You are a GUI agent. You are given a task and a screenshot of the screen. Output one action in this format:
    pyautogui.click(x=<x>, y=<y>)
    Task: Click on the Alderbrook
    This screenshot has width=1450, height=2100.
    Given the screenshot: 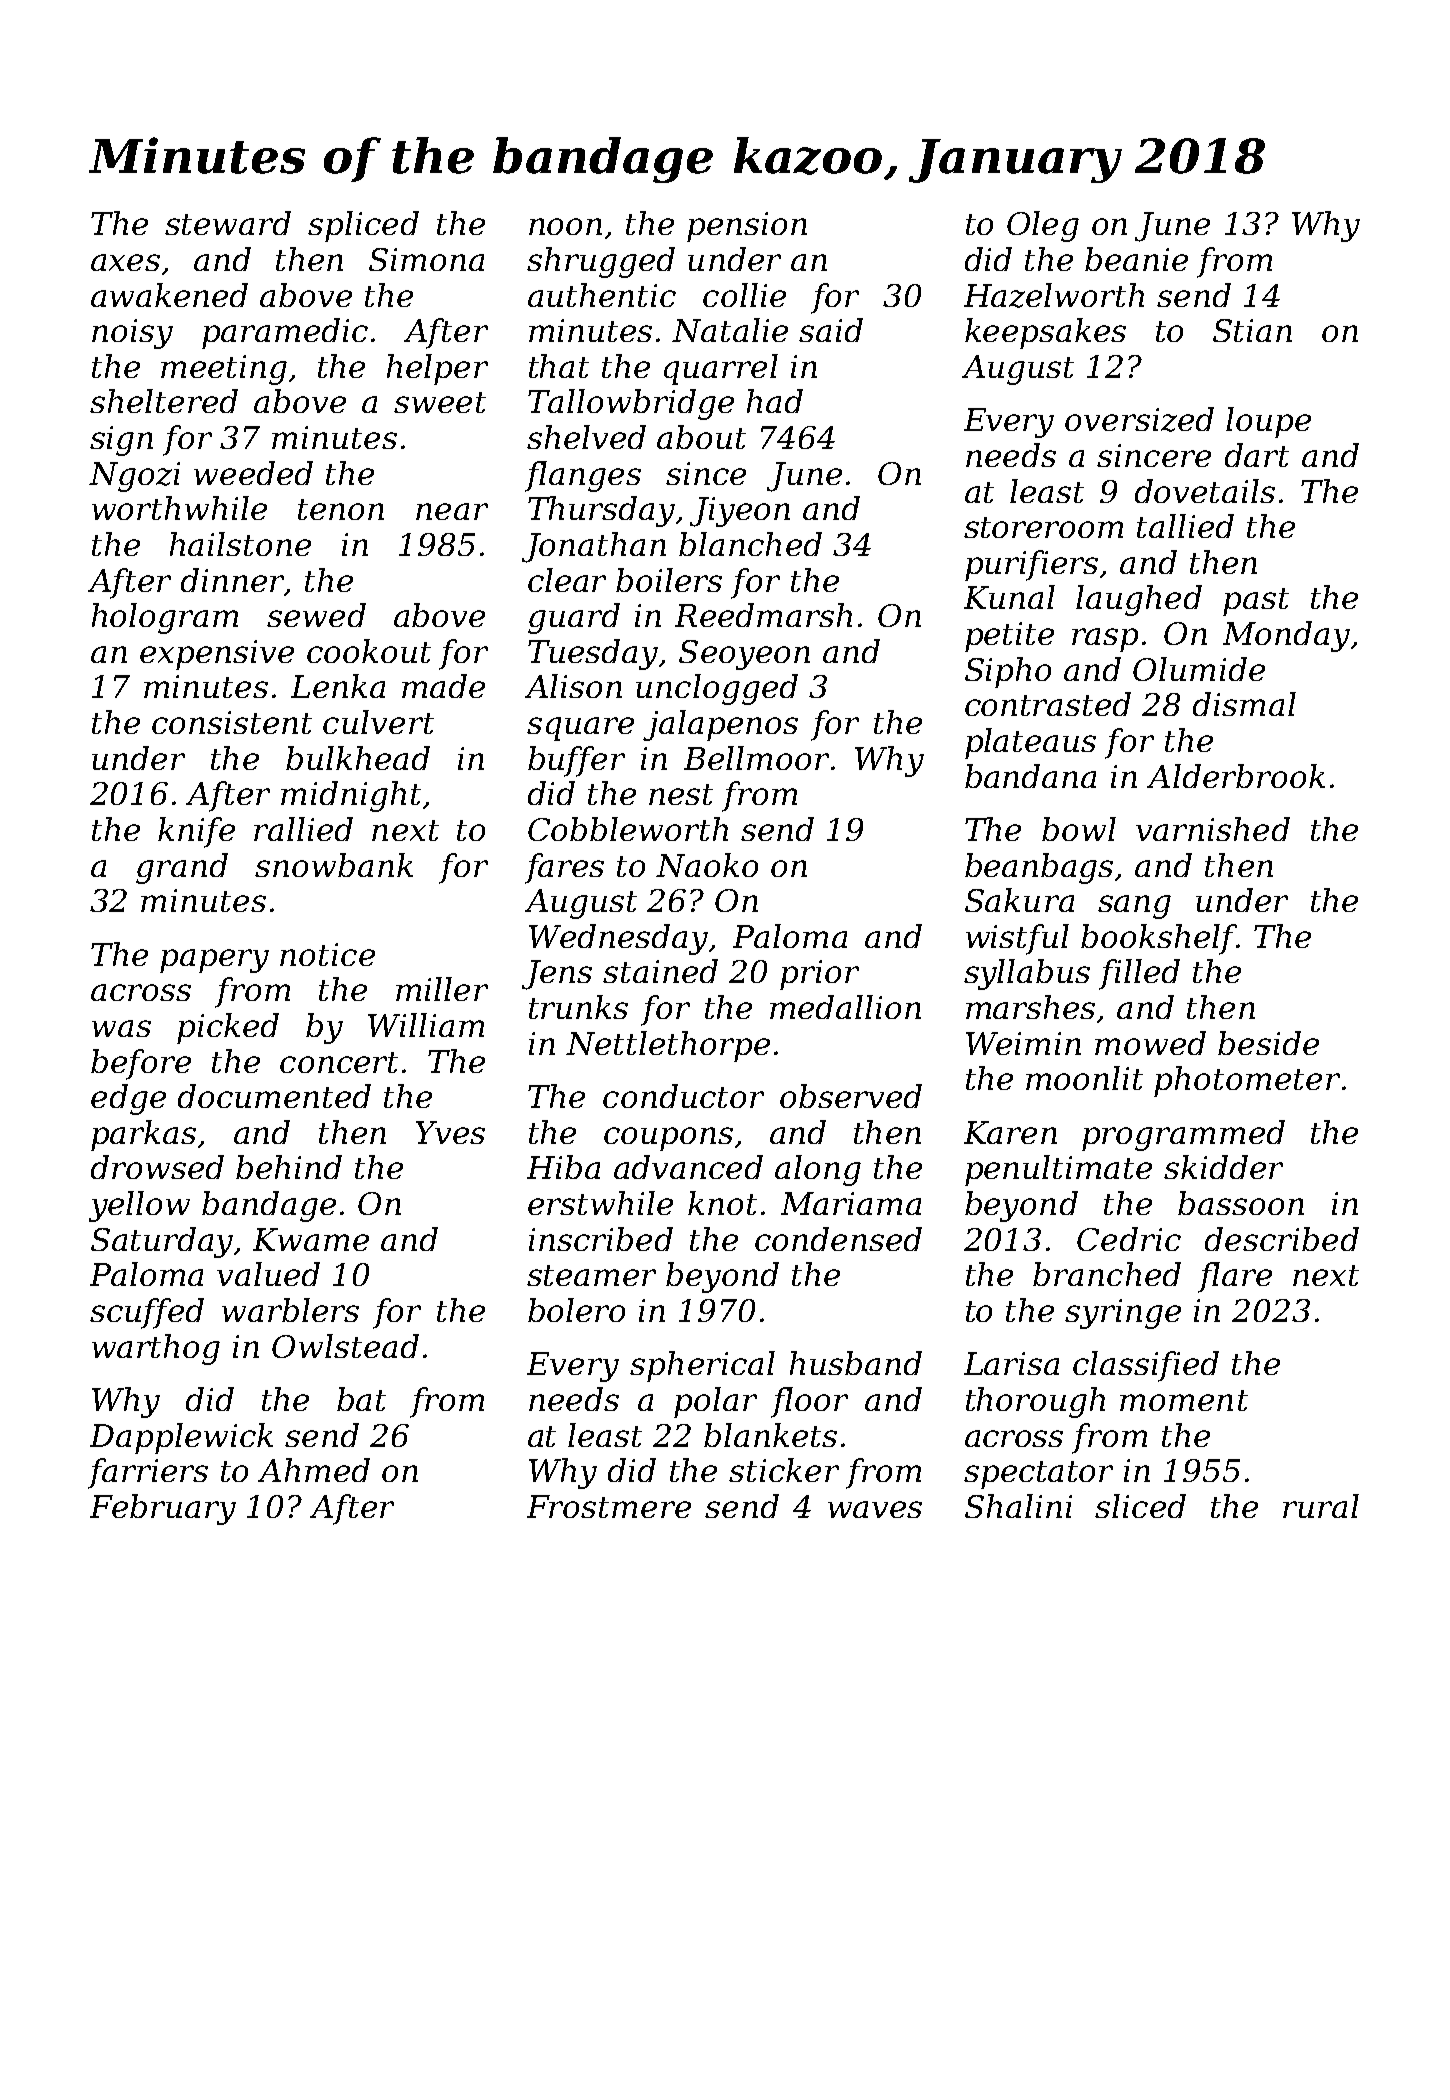 What is the action you would take?
    pyautogui.click(x=1236, y=776)
